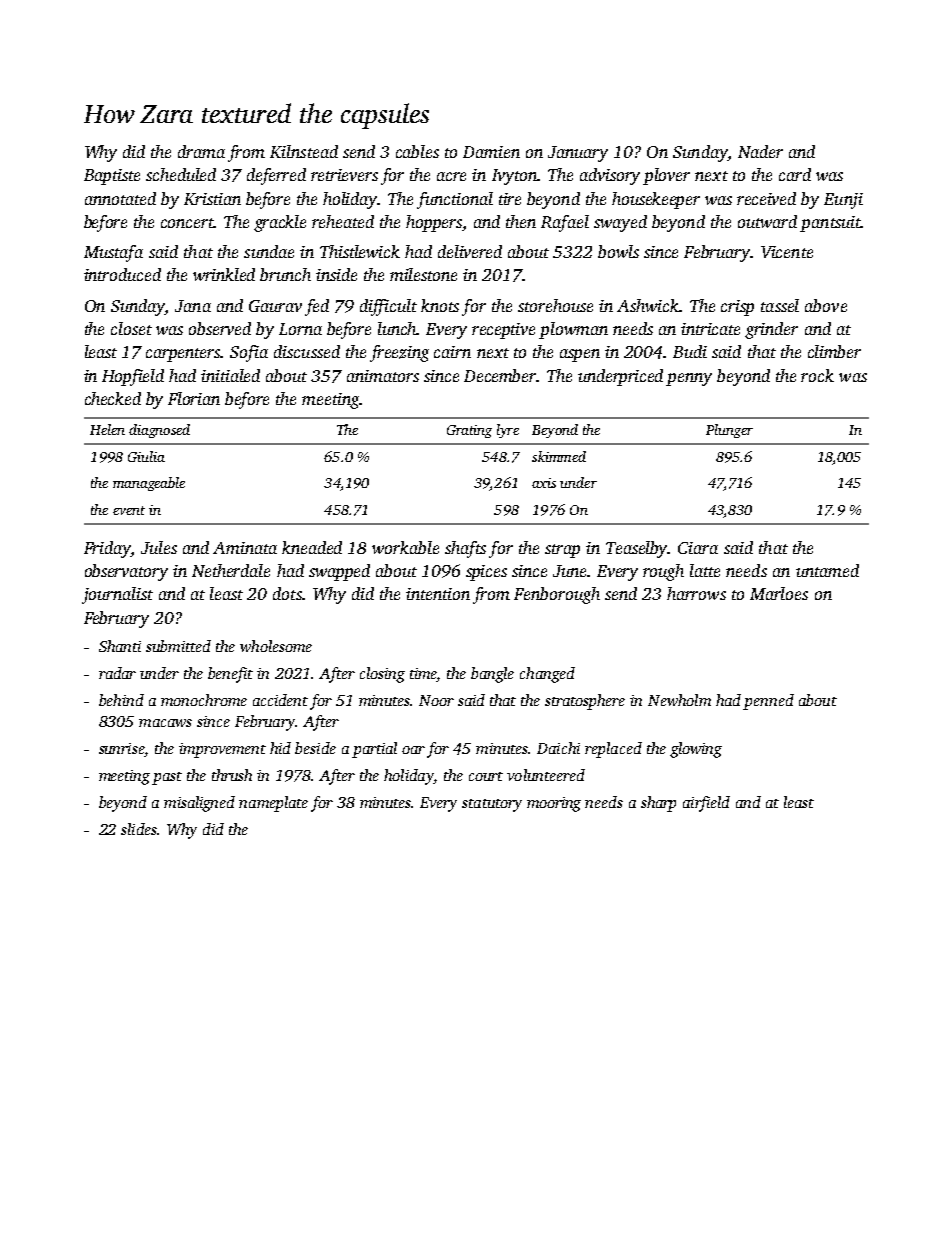 This document has height=1233, width=952. I want to click on slides, so click(139, 829).
